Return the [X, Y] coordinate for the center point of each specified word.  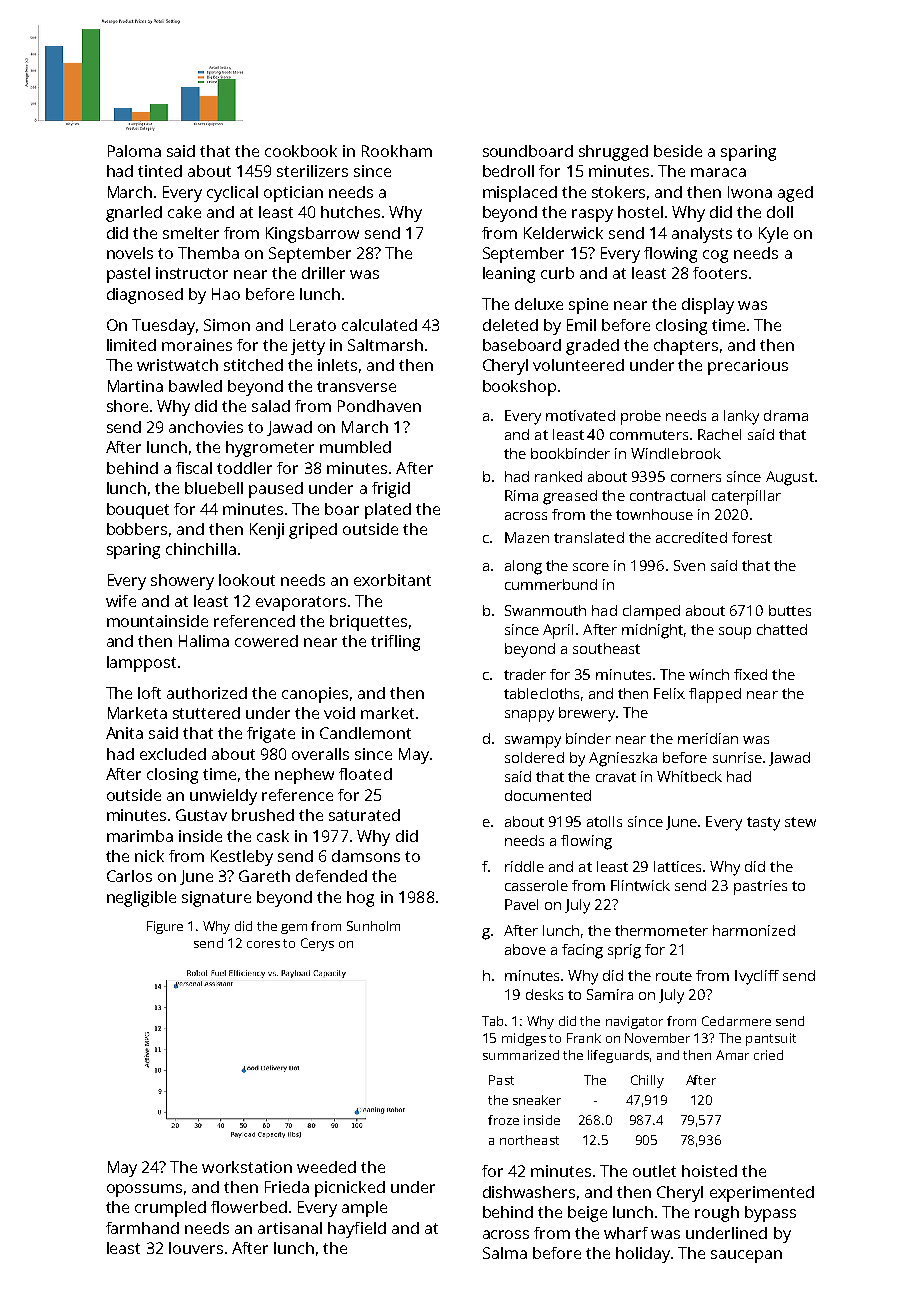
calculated [379, 325]
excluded [173, 754]
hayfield [357, 1230]
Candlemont [365, 733]
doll [780, 212]
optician [293, 194]
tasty [763, 824]
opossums [144, 1190]
